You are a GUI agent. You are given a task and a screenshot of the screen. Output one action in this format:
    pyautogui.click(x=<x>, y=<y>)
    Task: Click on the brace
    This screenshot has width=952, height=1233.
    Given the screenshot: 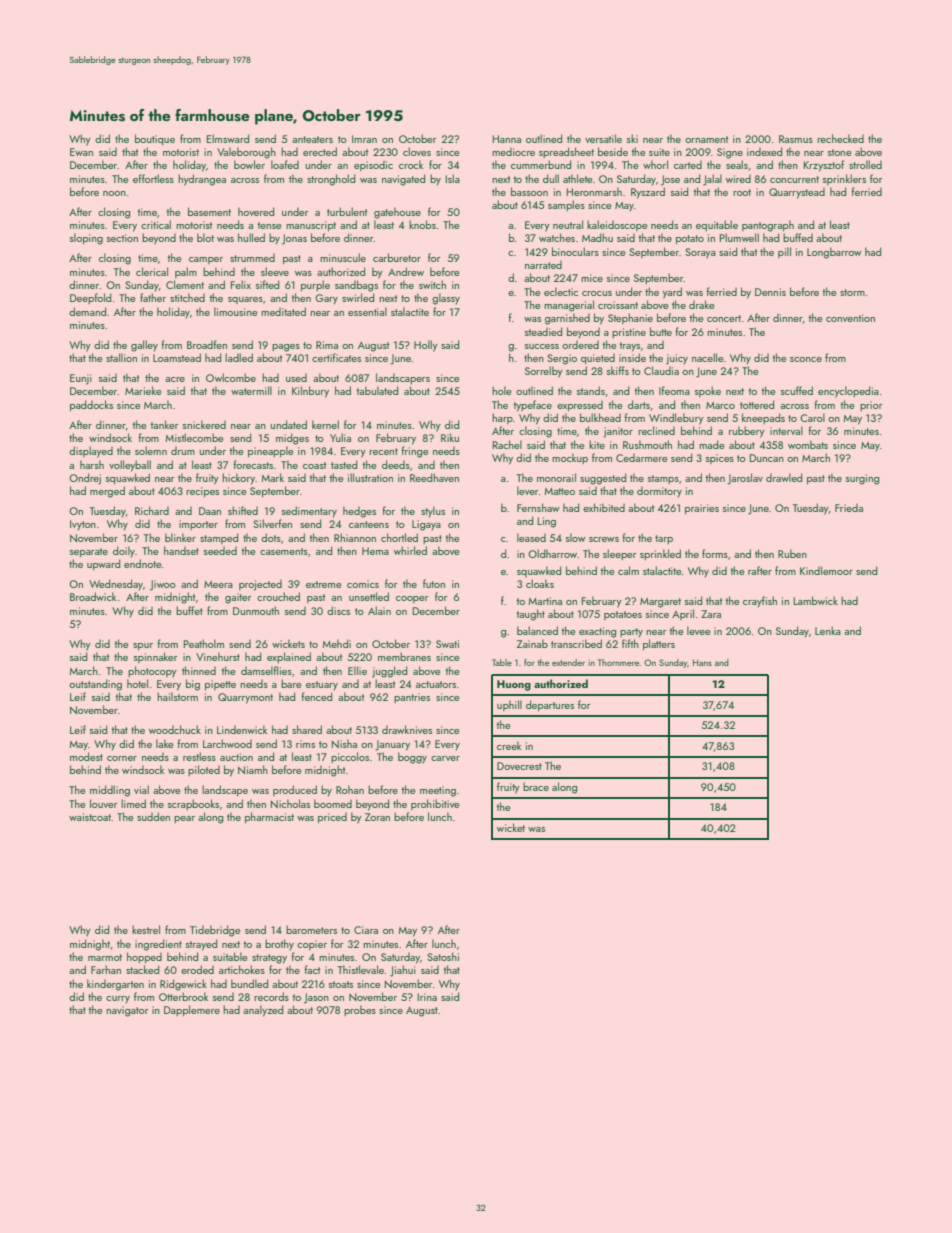 What is the action you would take?
    pyautogui.click(x=536, y=786)
